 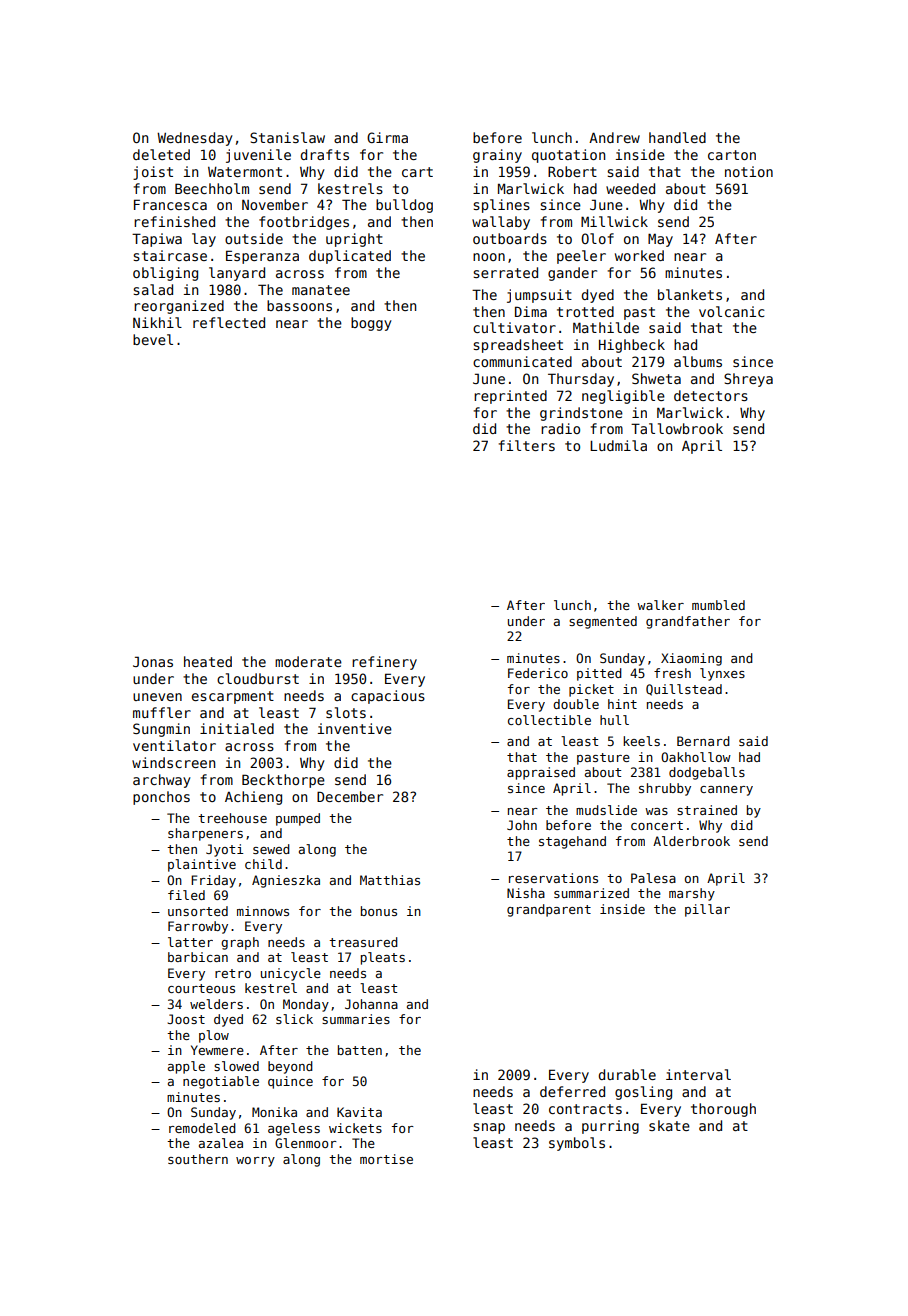 What do you see at coordinates (718, 605) in the screenshot?
I see `mumbled` at bounding box center [718, 605].
